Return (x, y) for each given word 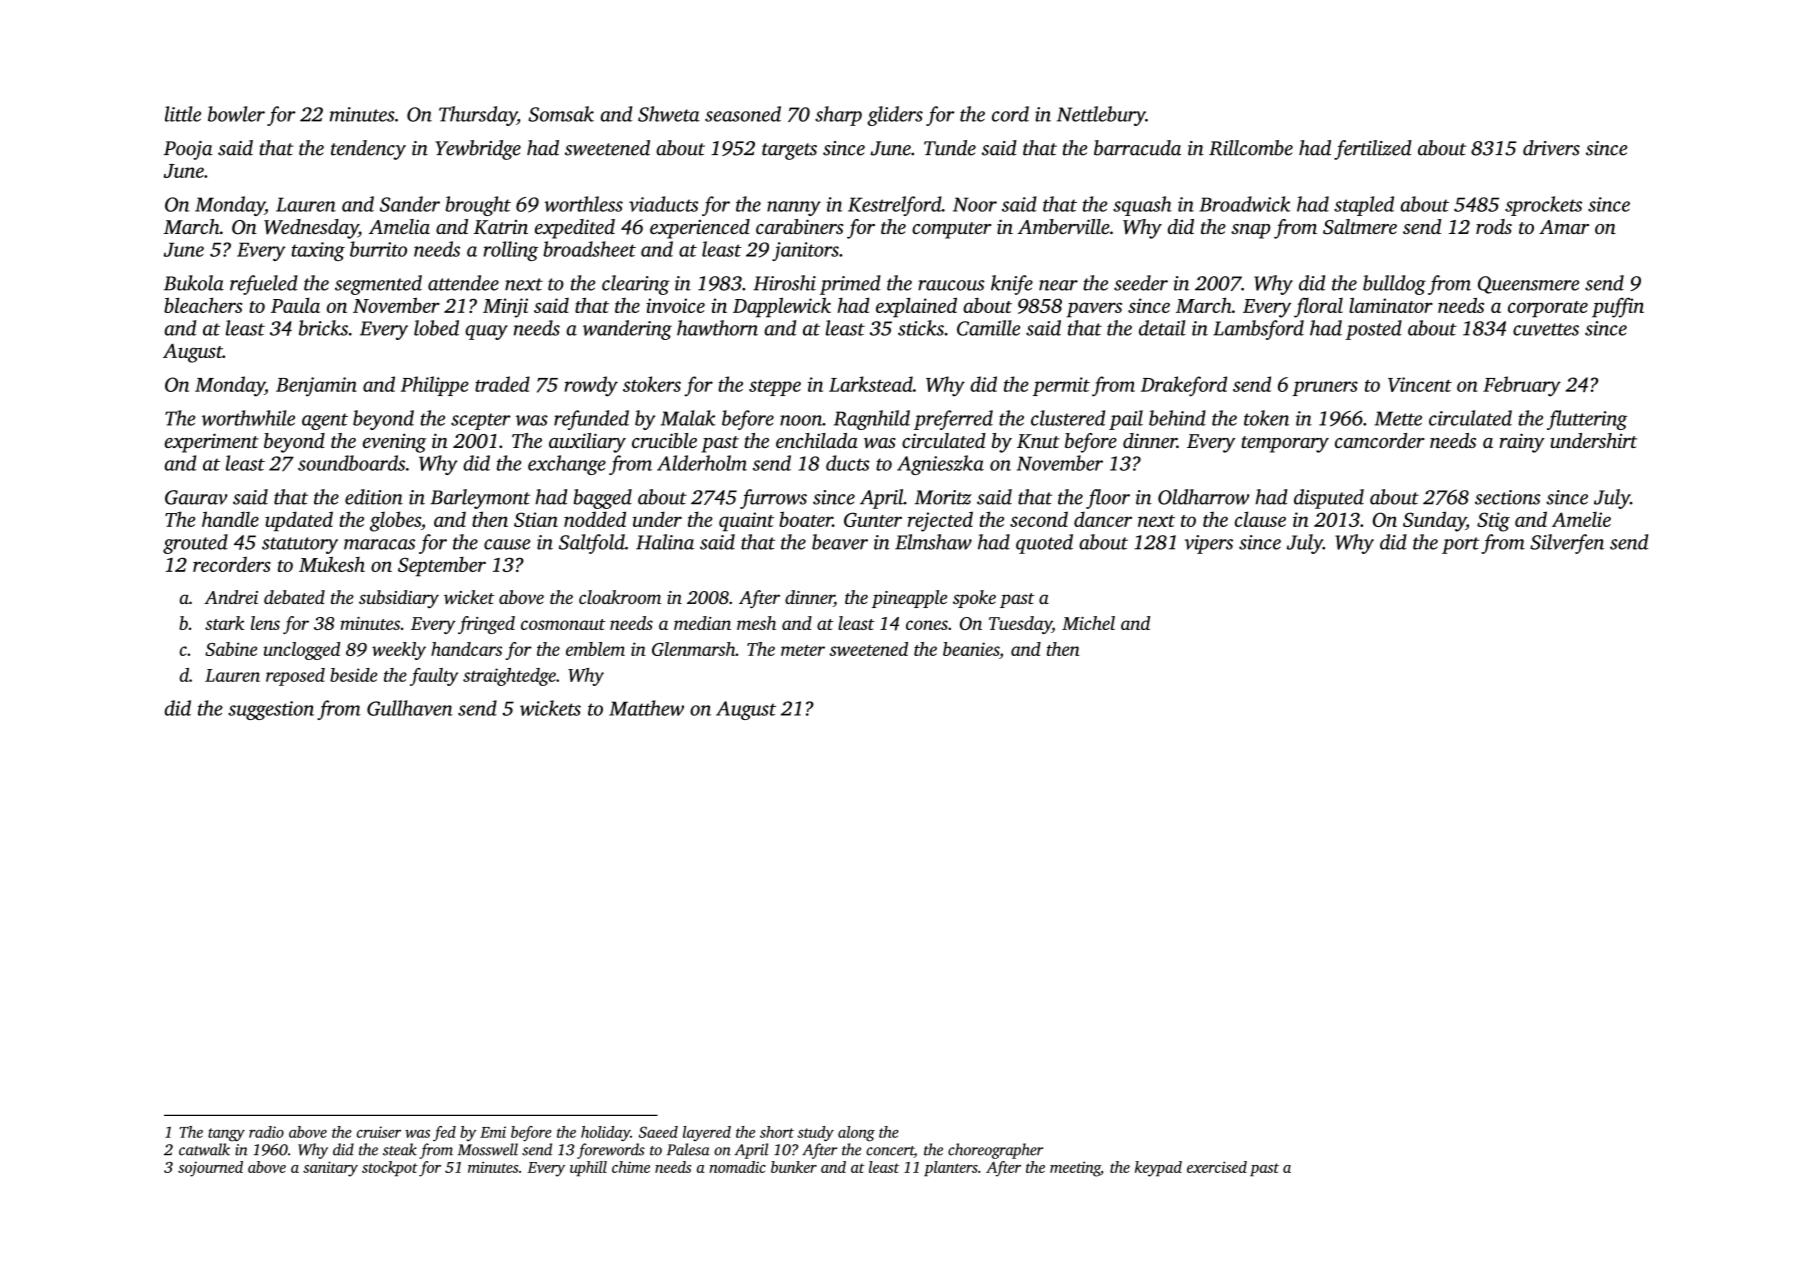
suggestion (271, 710)
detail (1162, 328)
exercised (1217, 1167)
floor (1108, 499)
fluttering (1587, 420)
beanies (971, 649)
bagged (603, 499)
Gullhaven (410, 708)
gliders (895, 116)
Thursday (478, 116)
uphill (588, 1168)
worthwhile (248, 418)
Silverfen (1567, 544)
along (856, 1134)
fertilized (1373, 150)
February (1522, 386)
